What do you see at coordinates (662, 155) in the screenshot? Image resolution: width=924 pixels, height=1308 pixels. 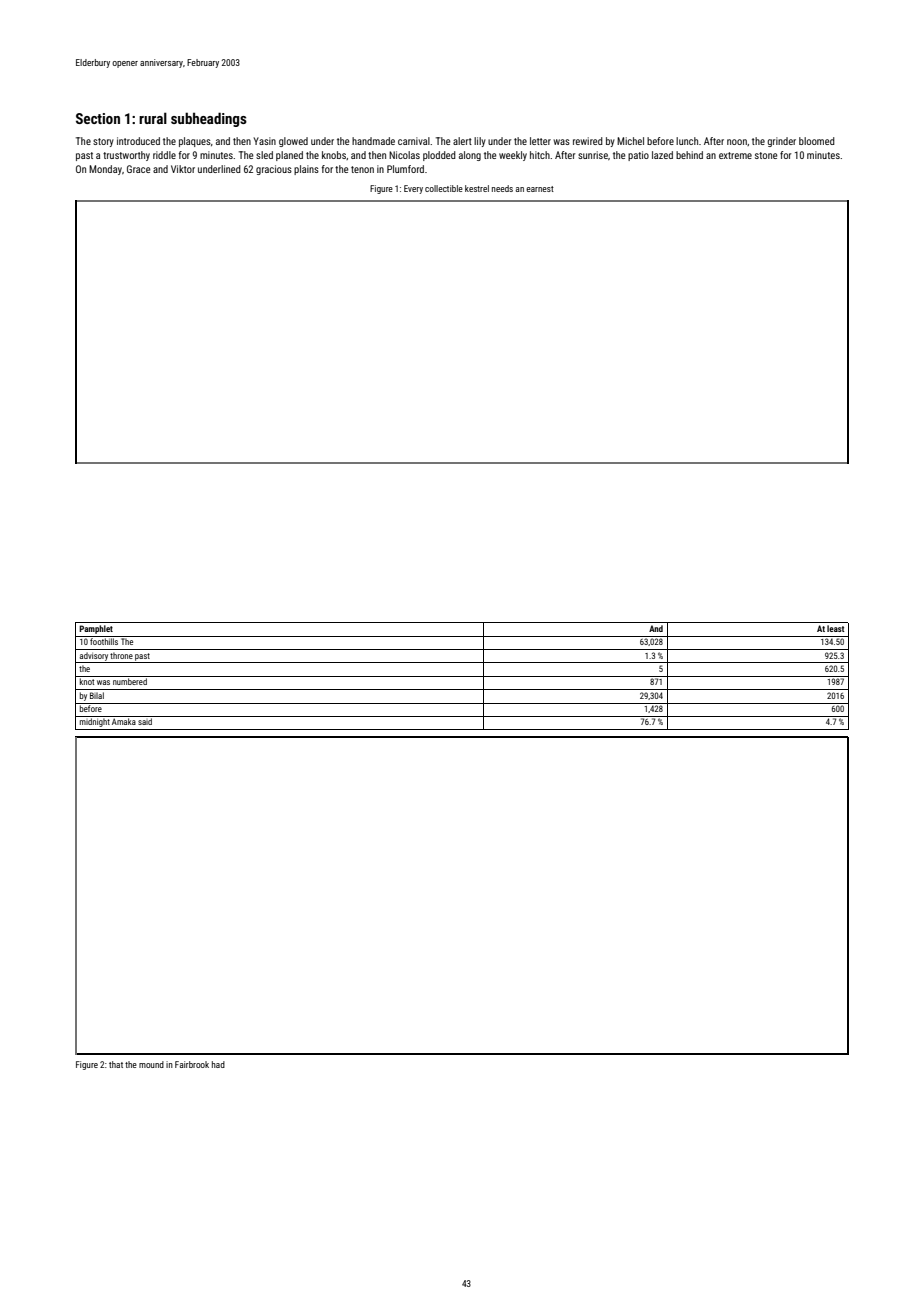 I see `lazed` at bounding box center [662, 155].
